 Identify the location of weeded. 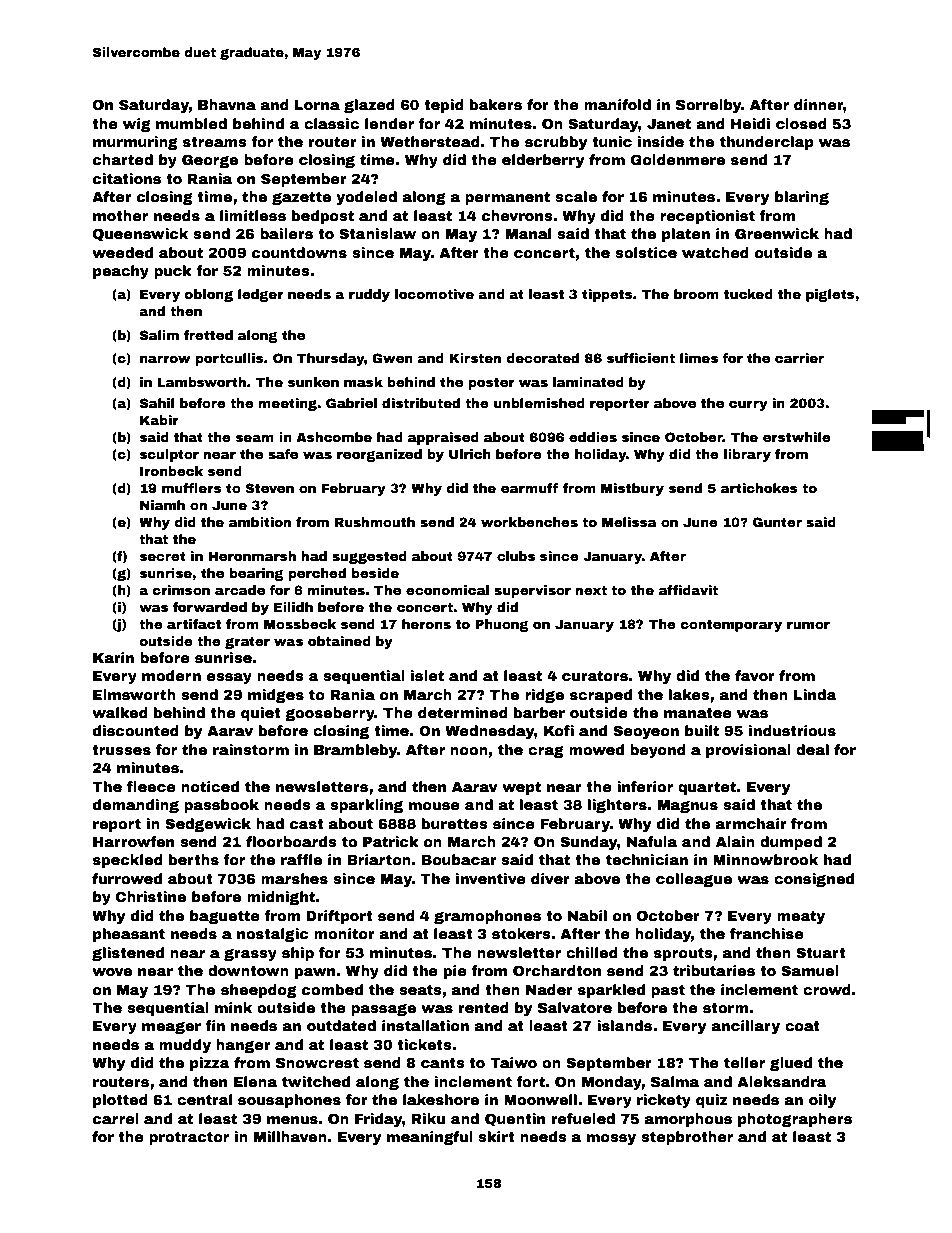
(122, 252).
